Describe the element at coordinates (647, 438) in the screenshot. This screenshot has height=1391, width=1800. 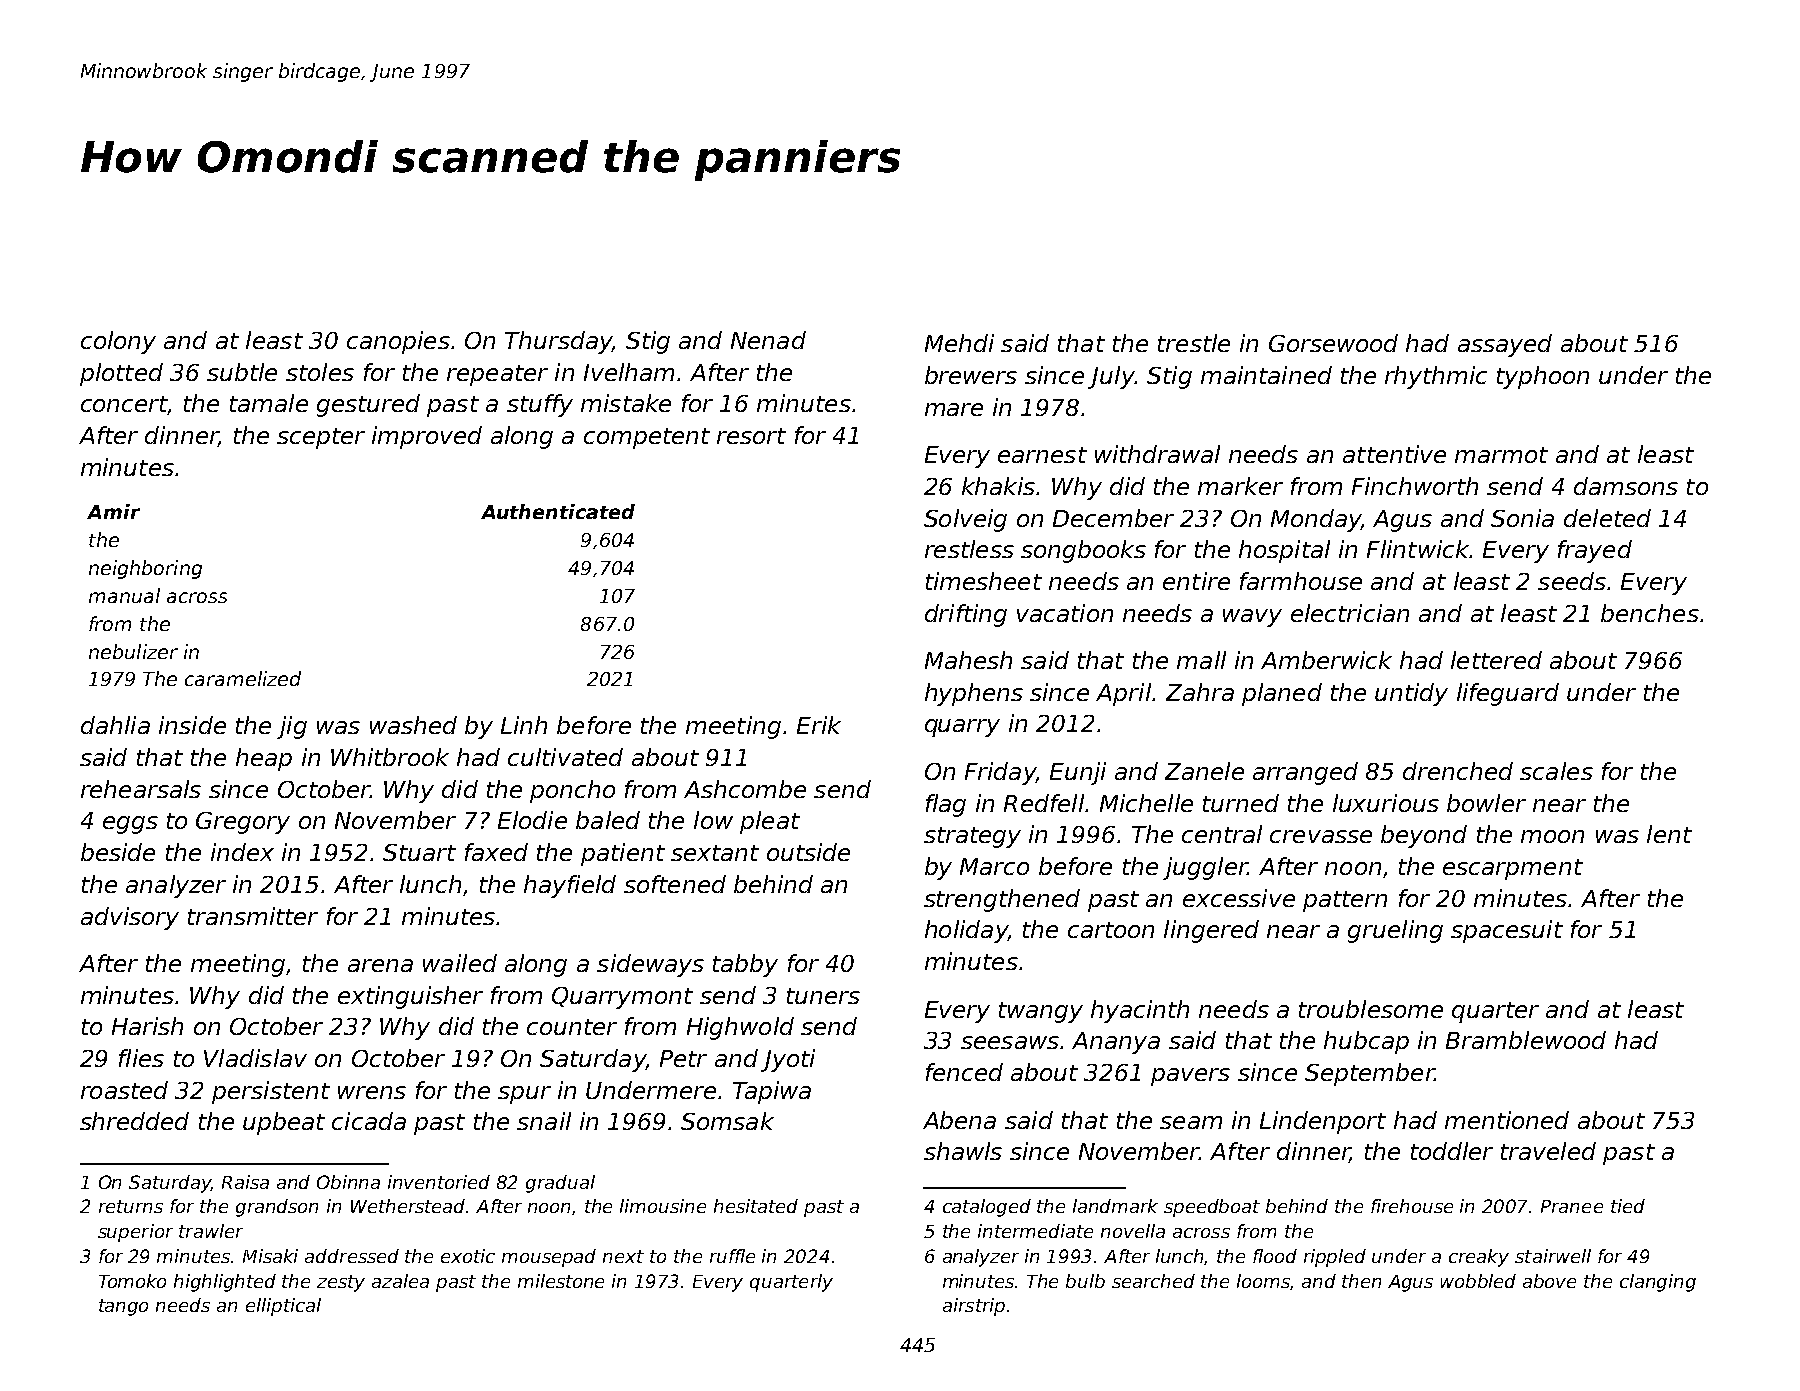
I see `competent` at that location.
